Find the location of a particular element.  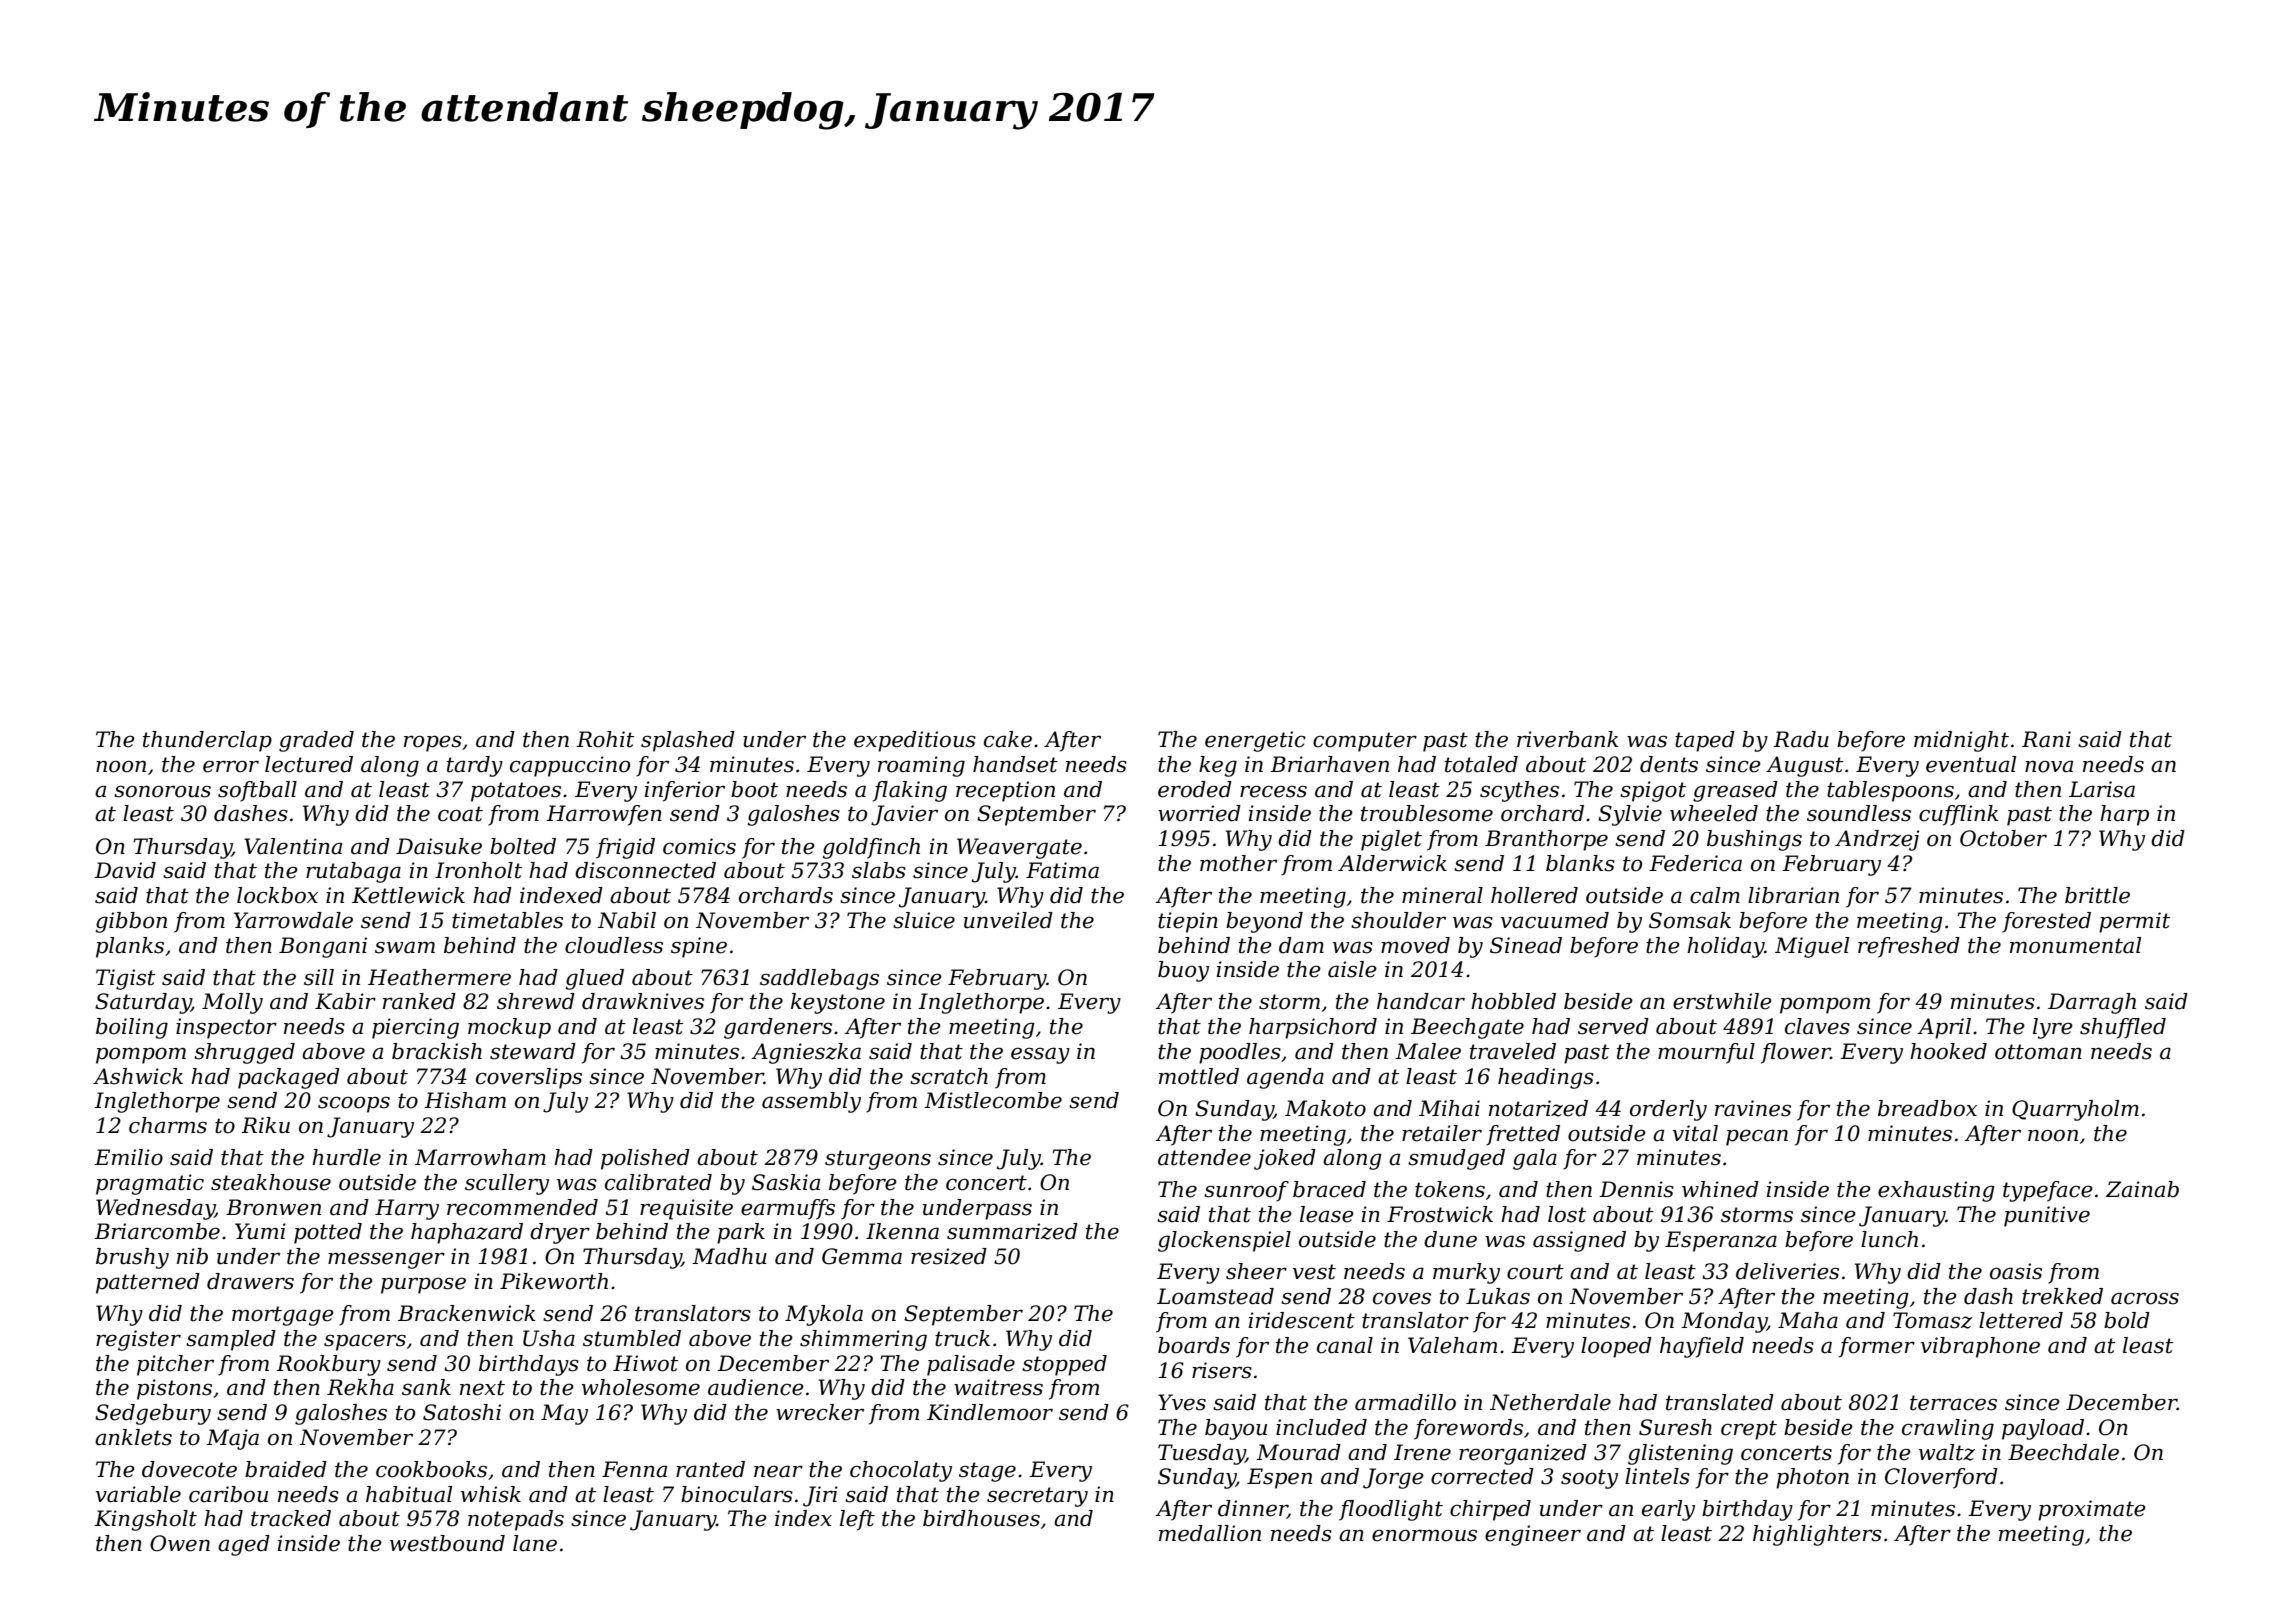

riverbank is located at coordinates (1567, 739).
